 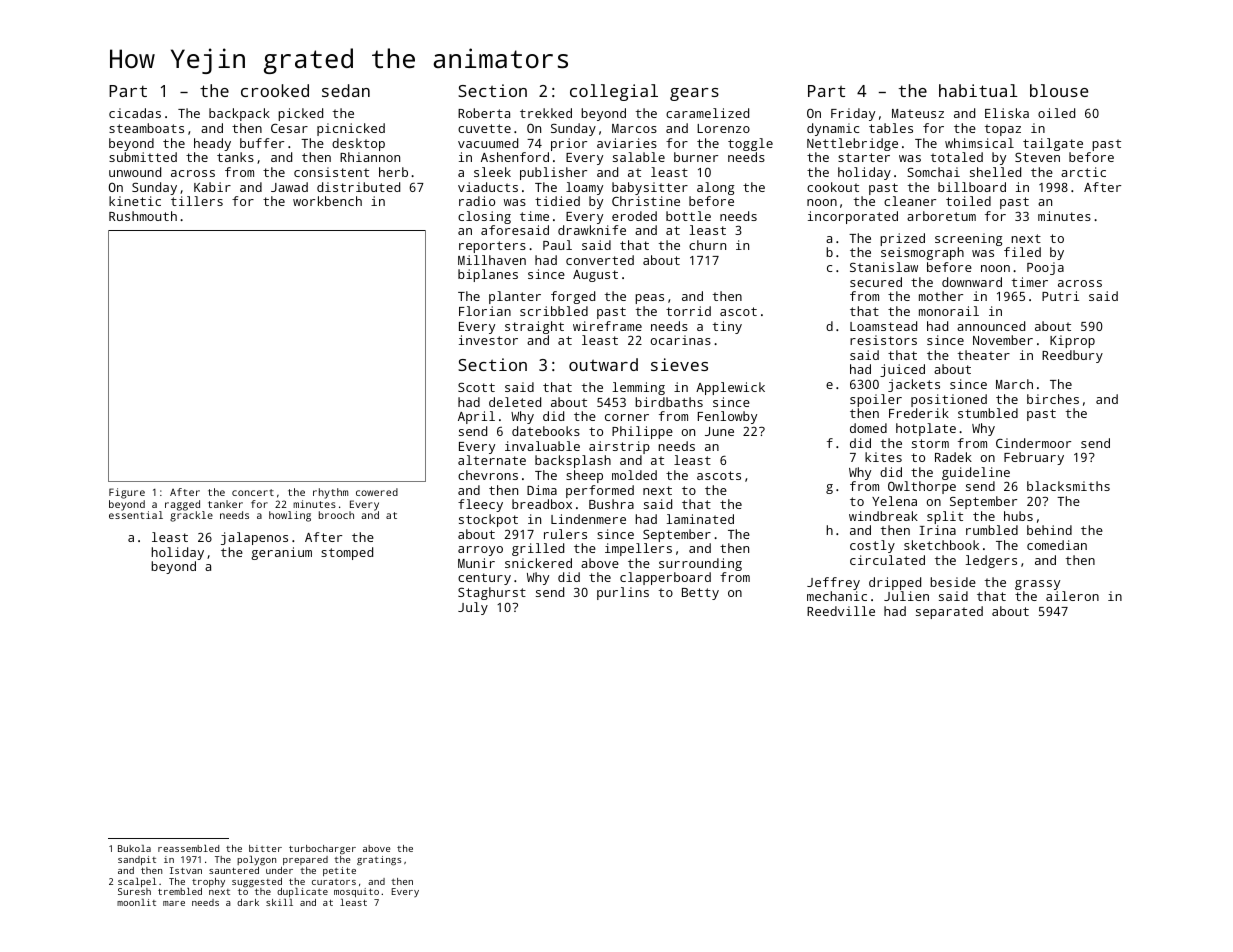 I want to click on habitual, so click(x=978, y=90).
